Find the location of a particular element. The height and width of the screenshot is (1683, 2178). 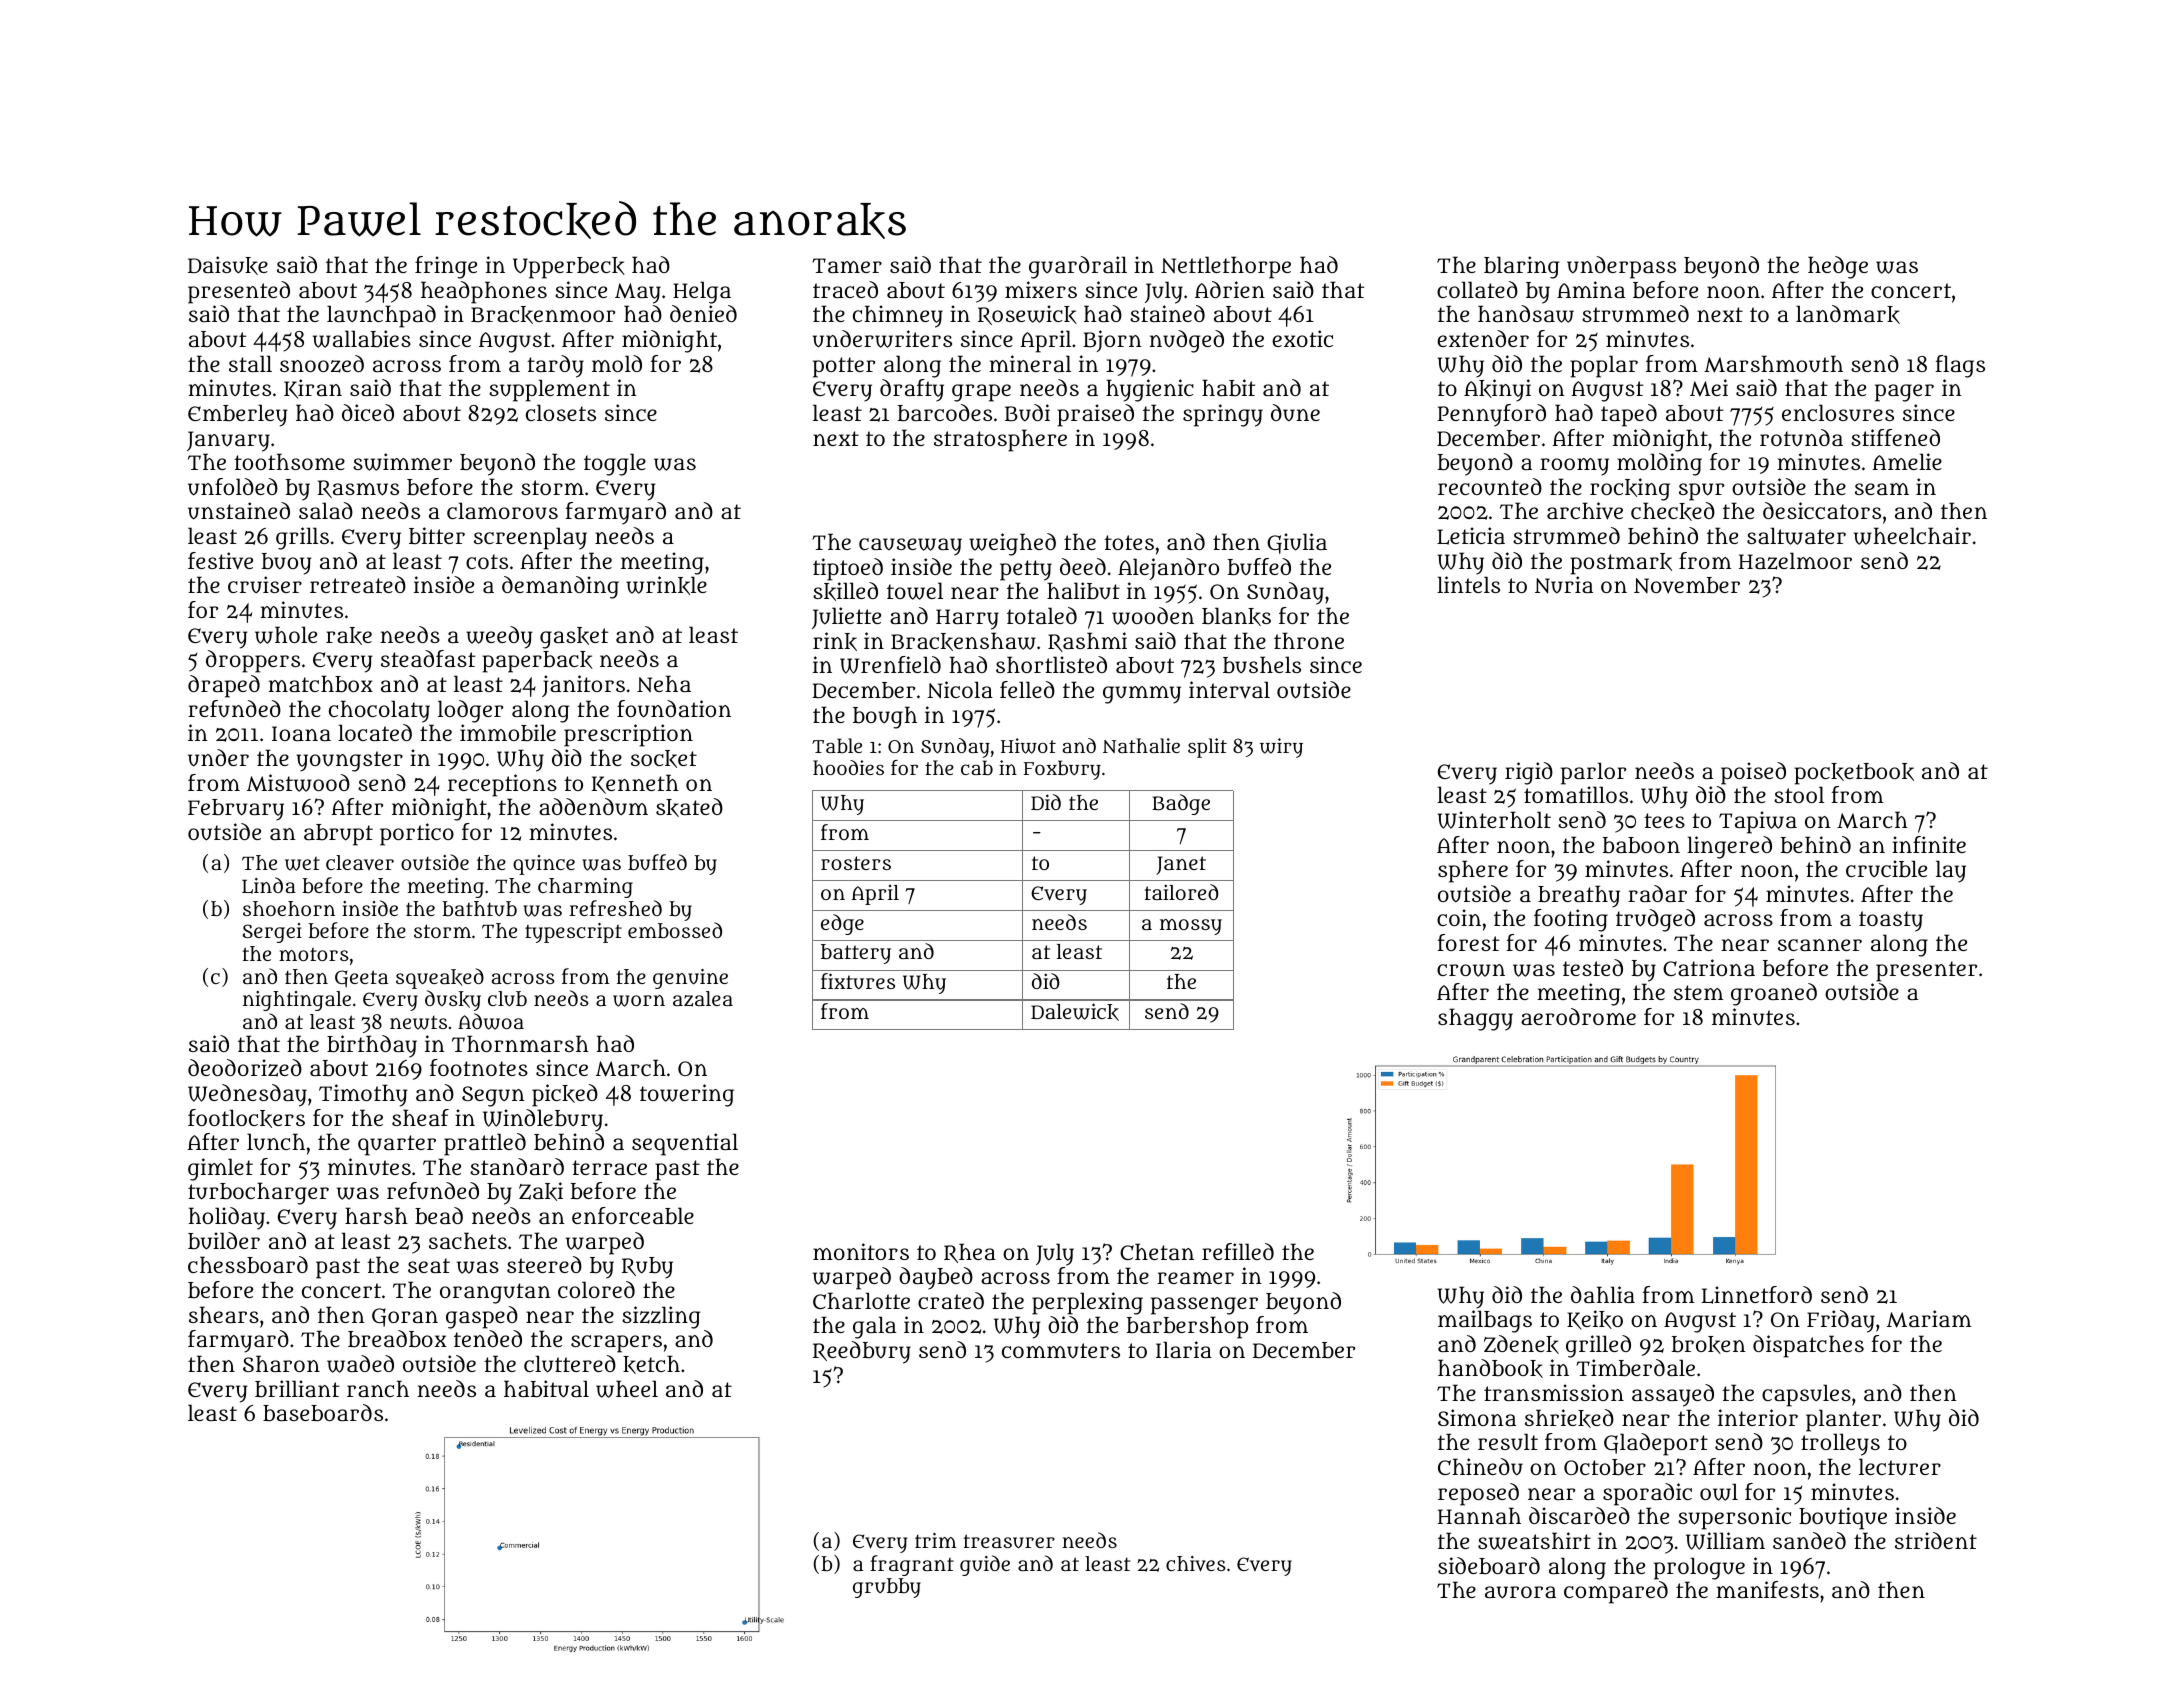

Daisuke is located at coordinates (228, 265).
